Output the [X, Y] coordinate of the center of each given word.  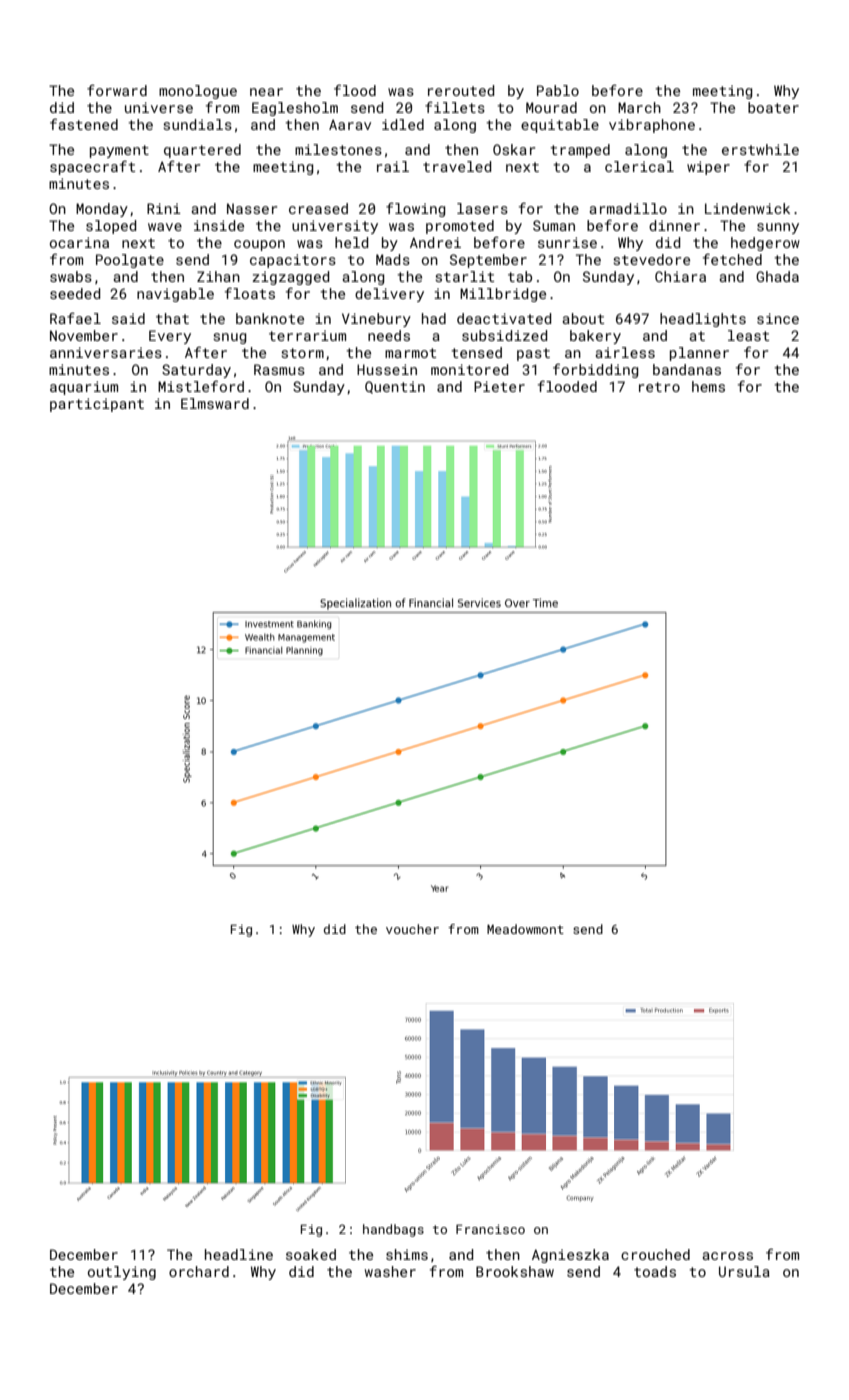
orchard [199, 1271]
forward [117, 90]
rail [393, 166]
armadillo [628, 208]
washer [390, 1271]
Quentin [395, 387]
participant [97, 405]
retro [659, 387]
